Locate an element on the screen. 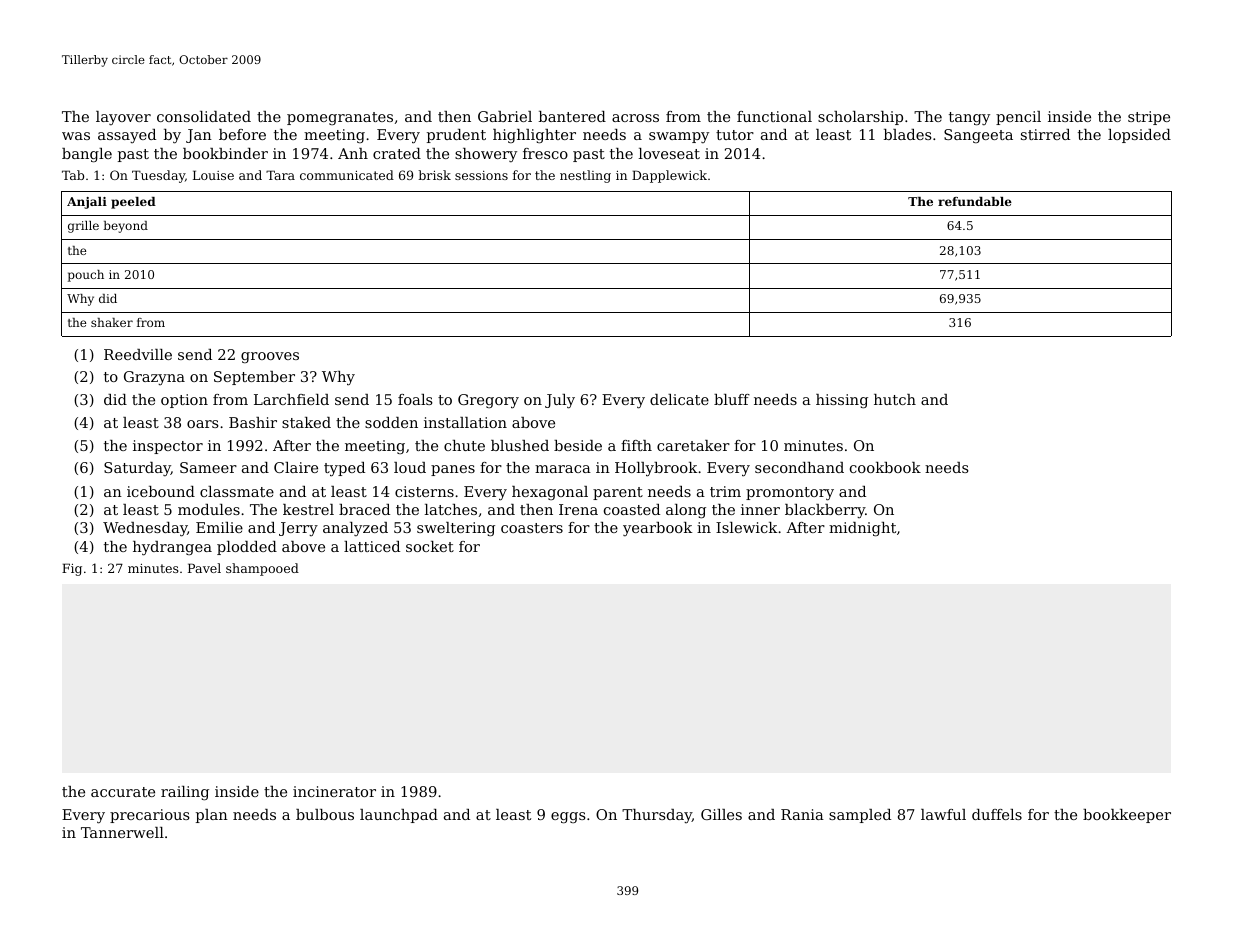  stripe is located at coordinates (1149, 118).
